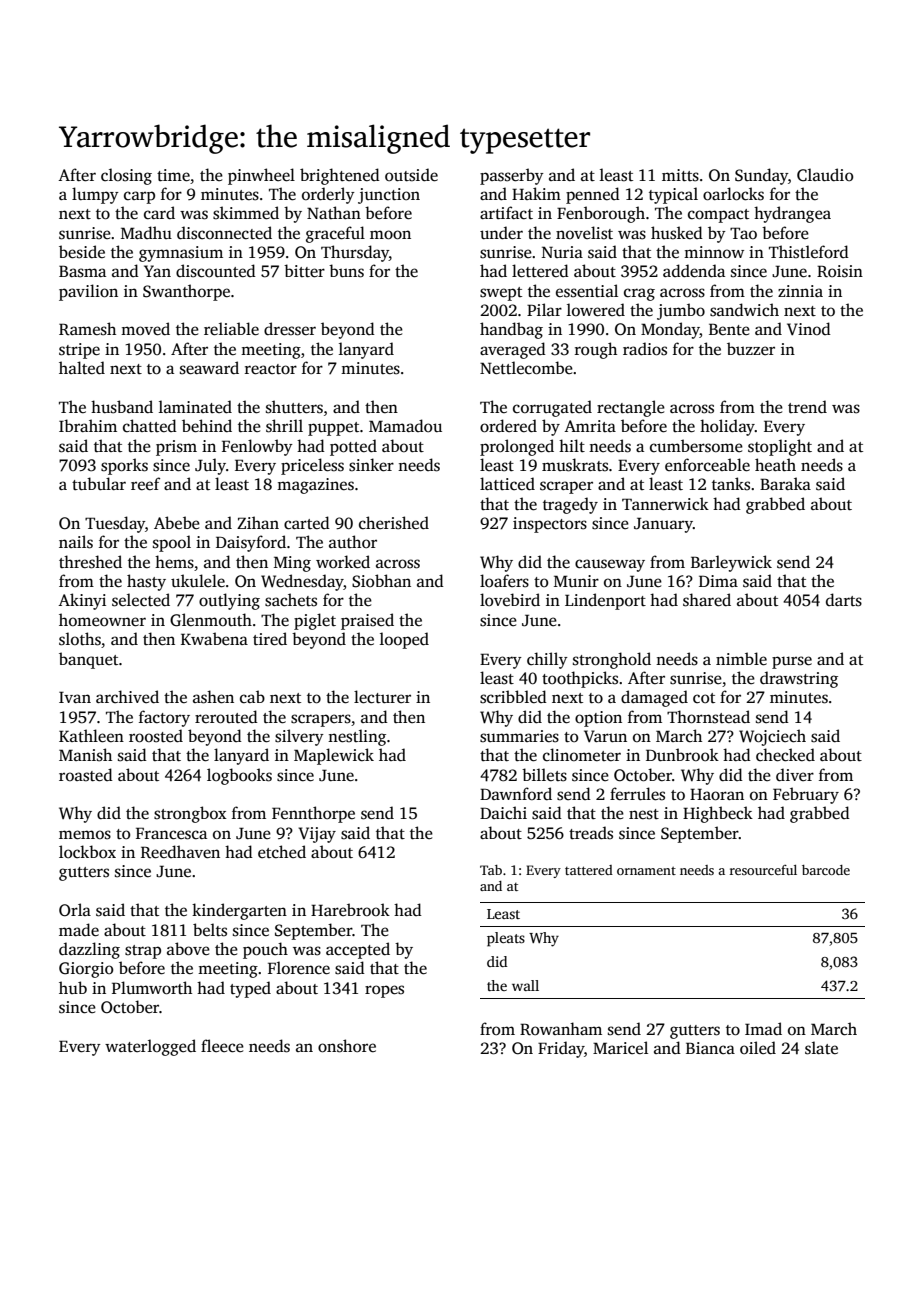  Describe the element at coordinates (501, 233) in the document. I see `under` at that location.
